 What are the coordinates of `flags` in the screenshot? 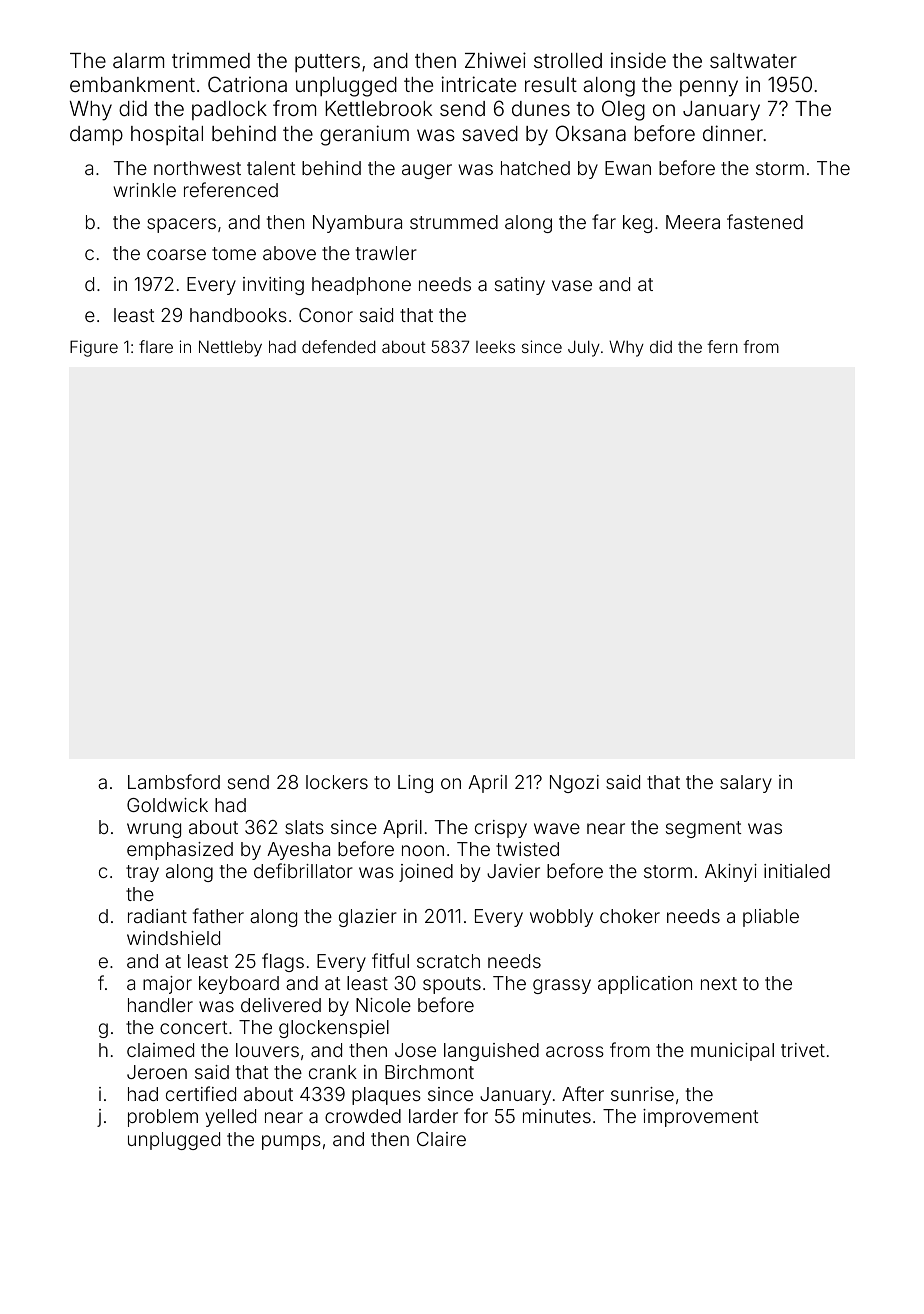 It's located at (283, 962).
